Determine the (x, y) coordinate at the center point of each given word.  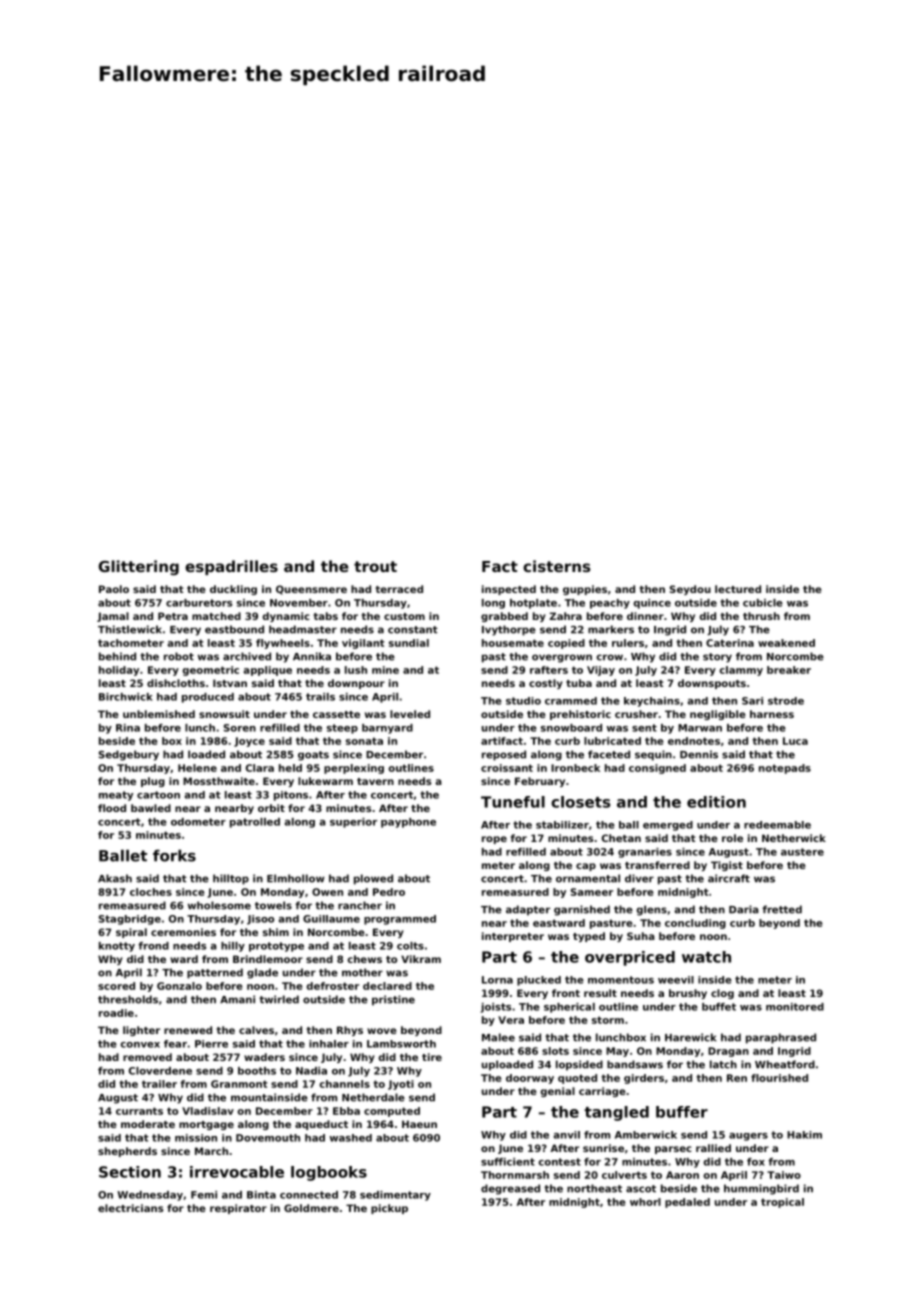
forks (174, 855)
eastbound (234, 629)
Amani (237, 999)
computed (392, 1112)
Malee (498, 1037)
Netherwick (794, 838)
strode (786, 701)
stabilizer (562, 825)
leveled (410, 714)
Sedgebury (129, 755)
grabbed (504, 617)
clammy (741, 671)
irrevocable (237, 1172)
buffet (719, 1007)
